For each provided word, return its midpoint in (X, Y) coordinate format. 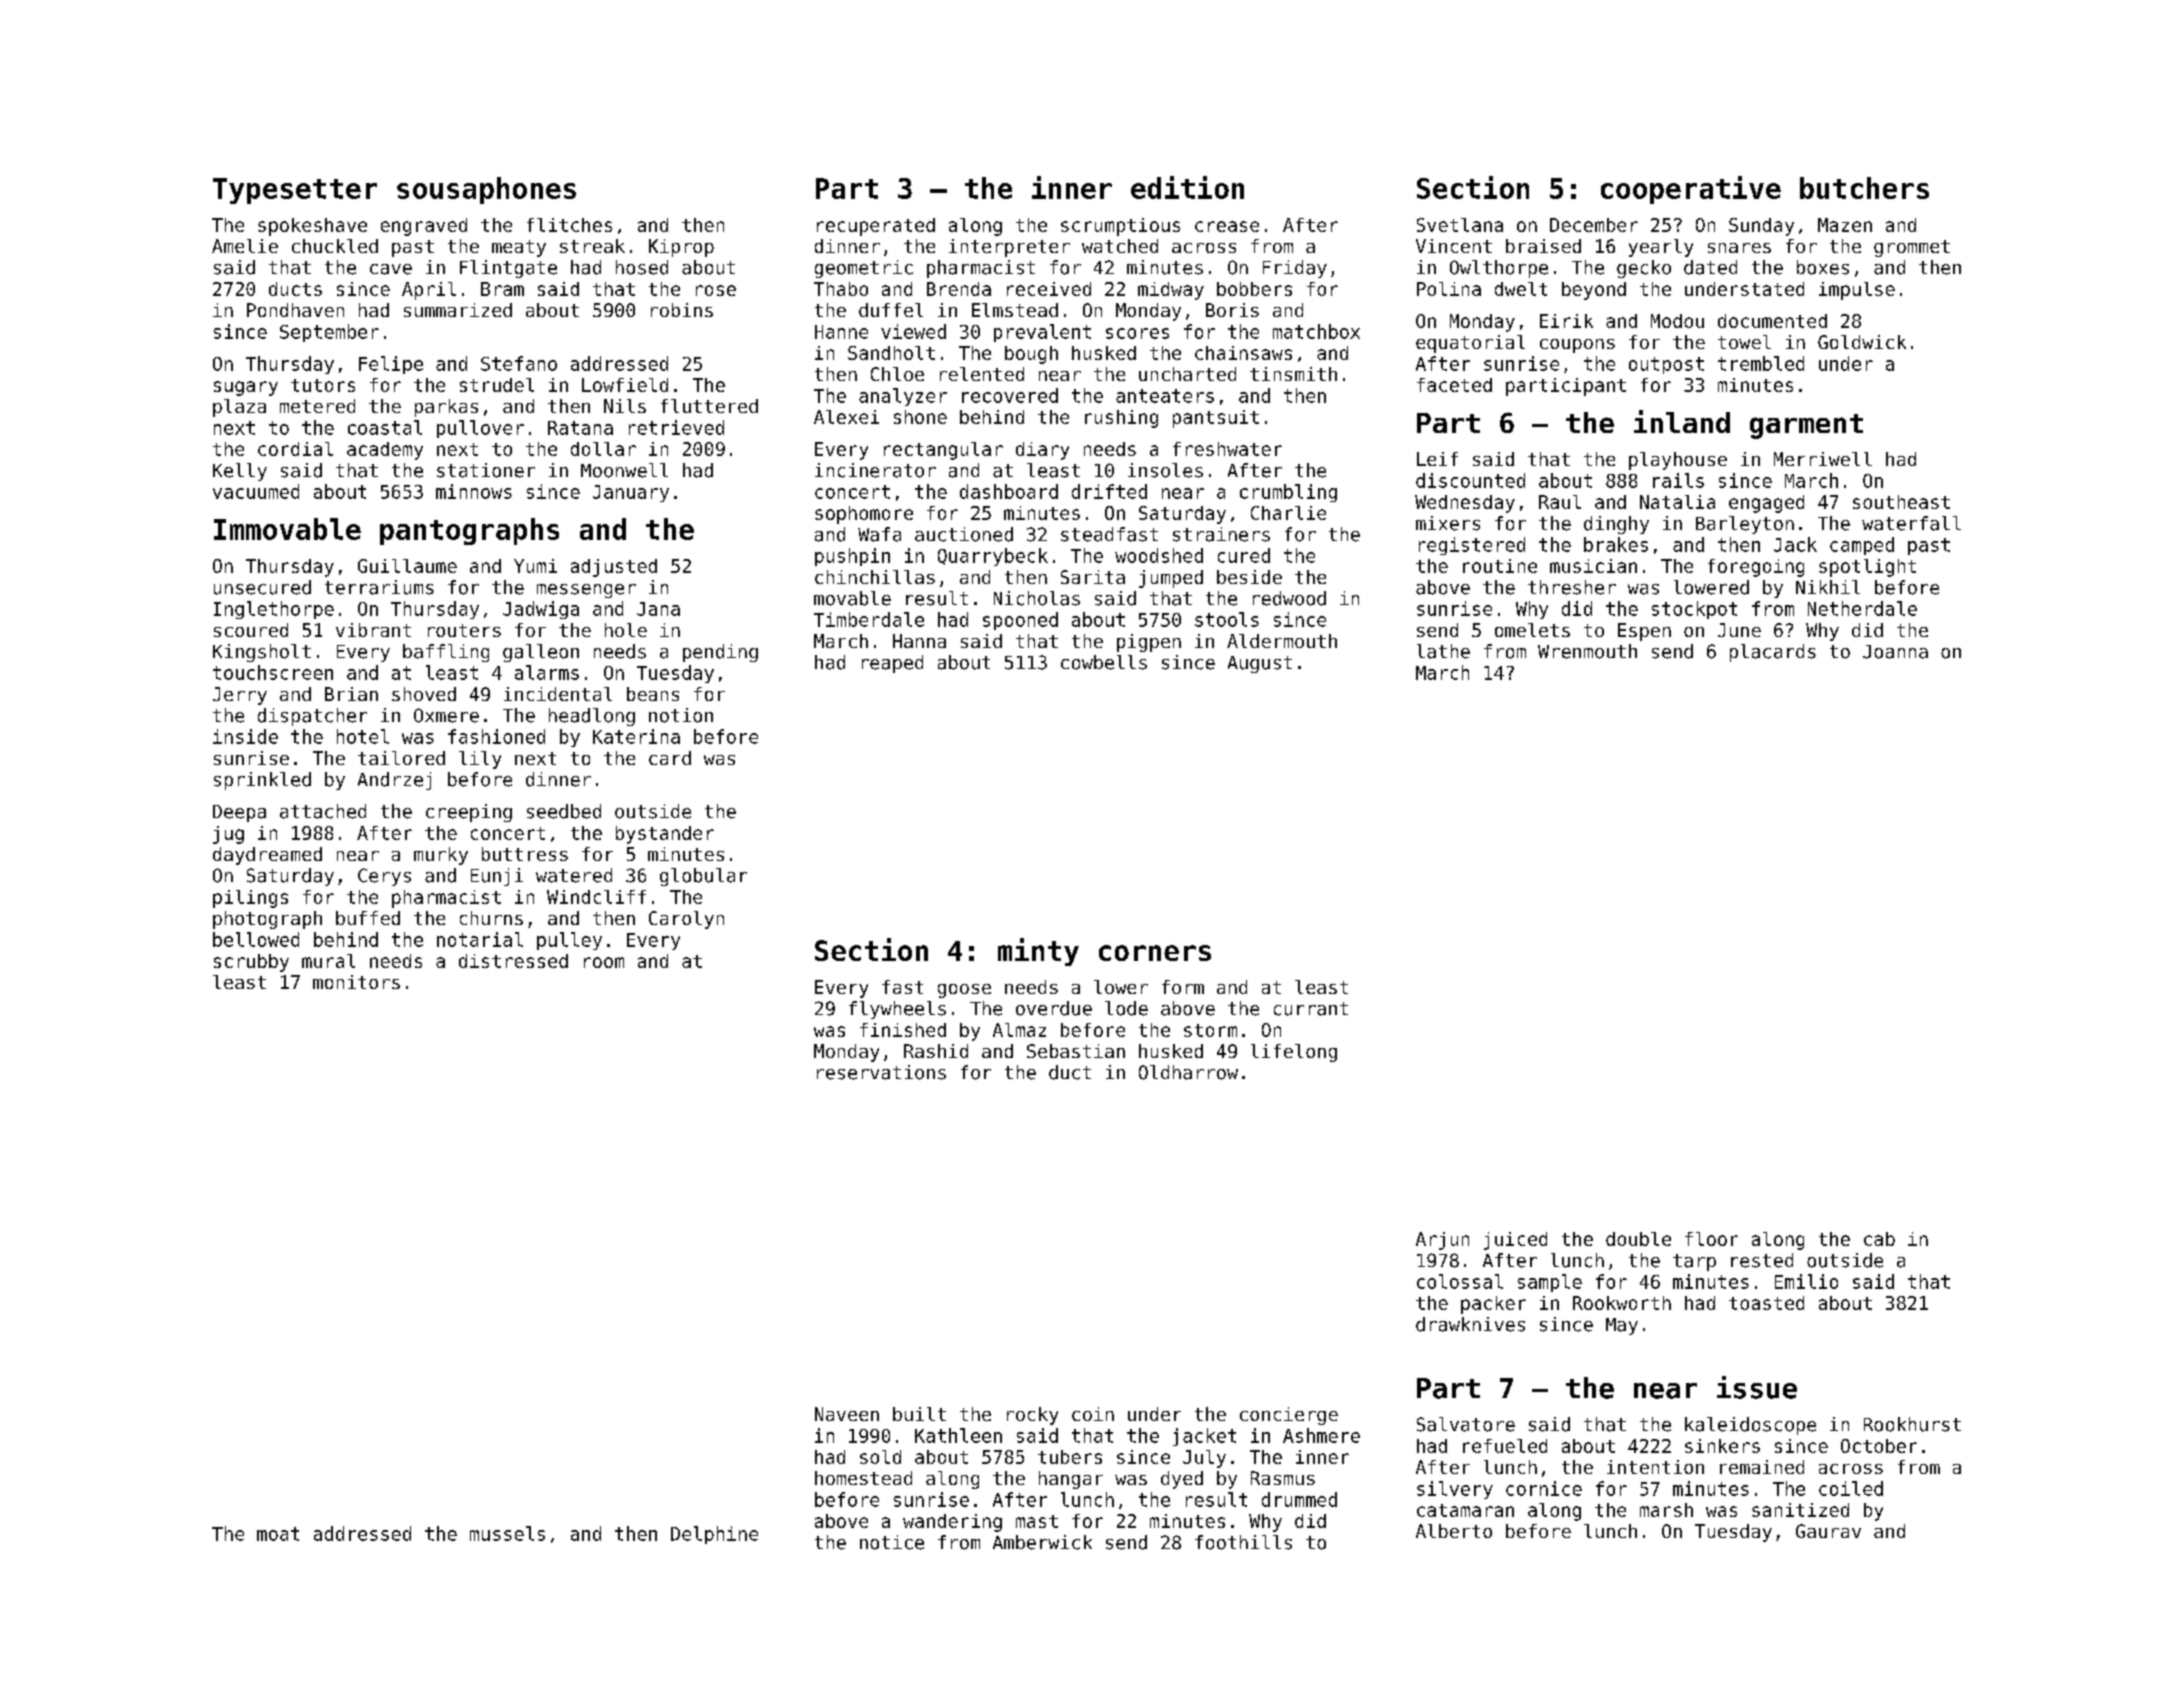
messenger (586, 591)
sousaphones (486, 190)
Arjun (1442, 1241)
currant (1311, 1009)
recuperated (876, 227)
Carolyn (686, 920)
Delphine (714, 1535)
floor (1711, 1239)
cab (1879, 1239)
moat (278, 1534)
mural (328, 961)
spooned (1020, 621)
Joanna (1895, 652)
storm (1210, 1030)
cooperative (1691, 190)
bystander (665, 835)
